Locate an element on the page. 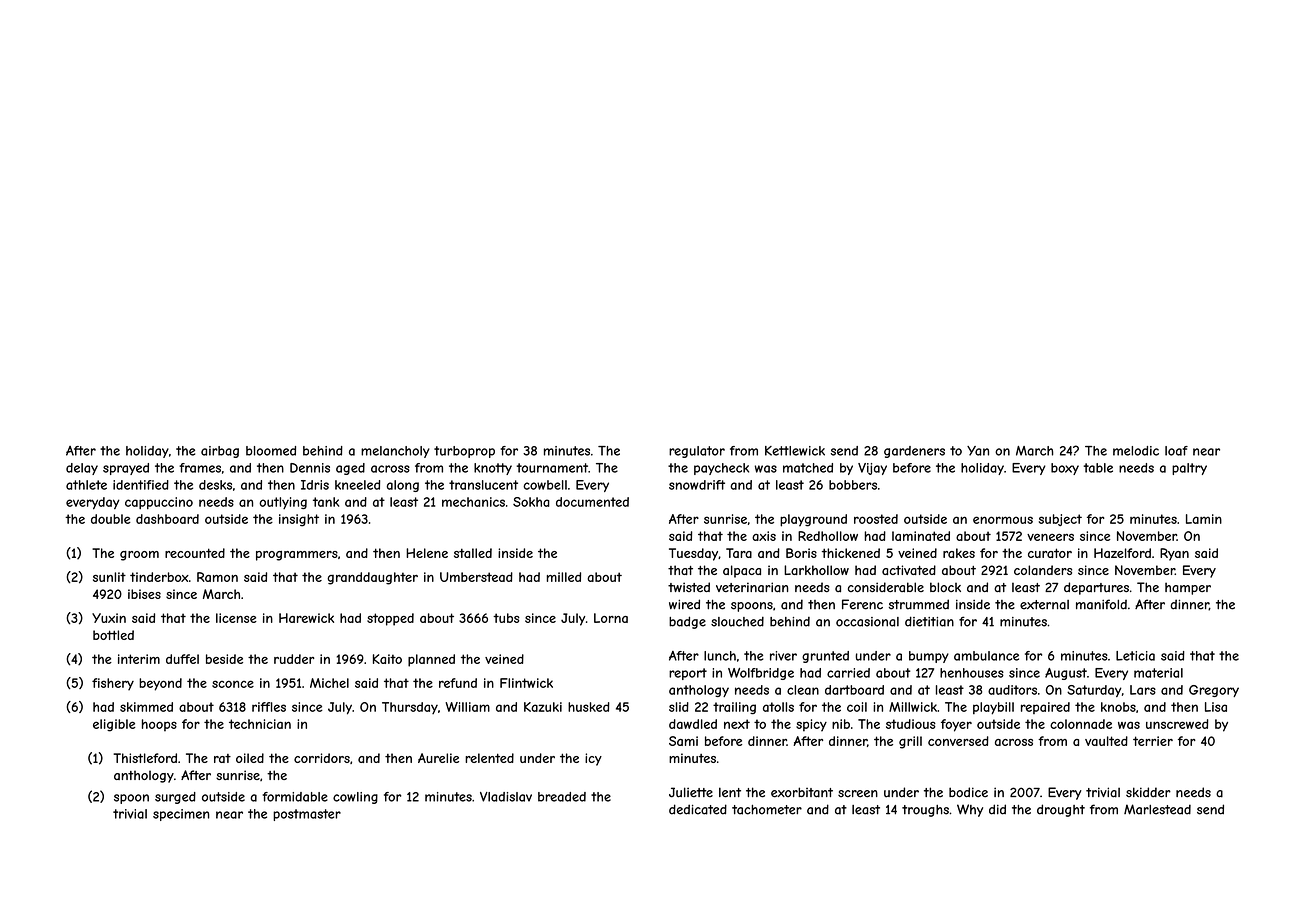 The height and width of the page is (924, 1308). matched is located at coordinates (808, 468).
